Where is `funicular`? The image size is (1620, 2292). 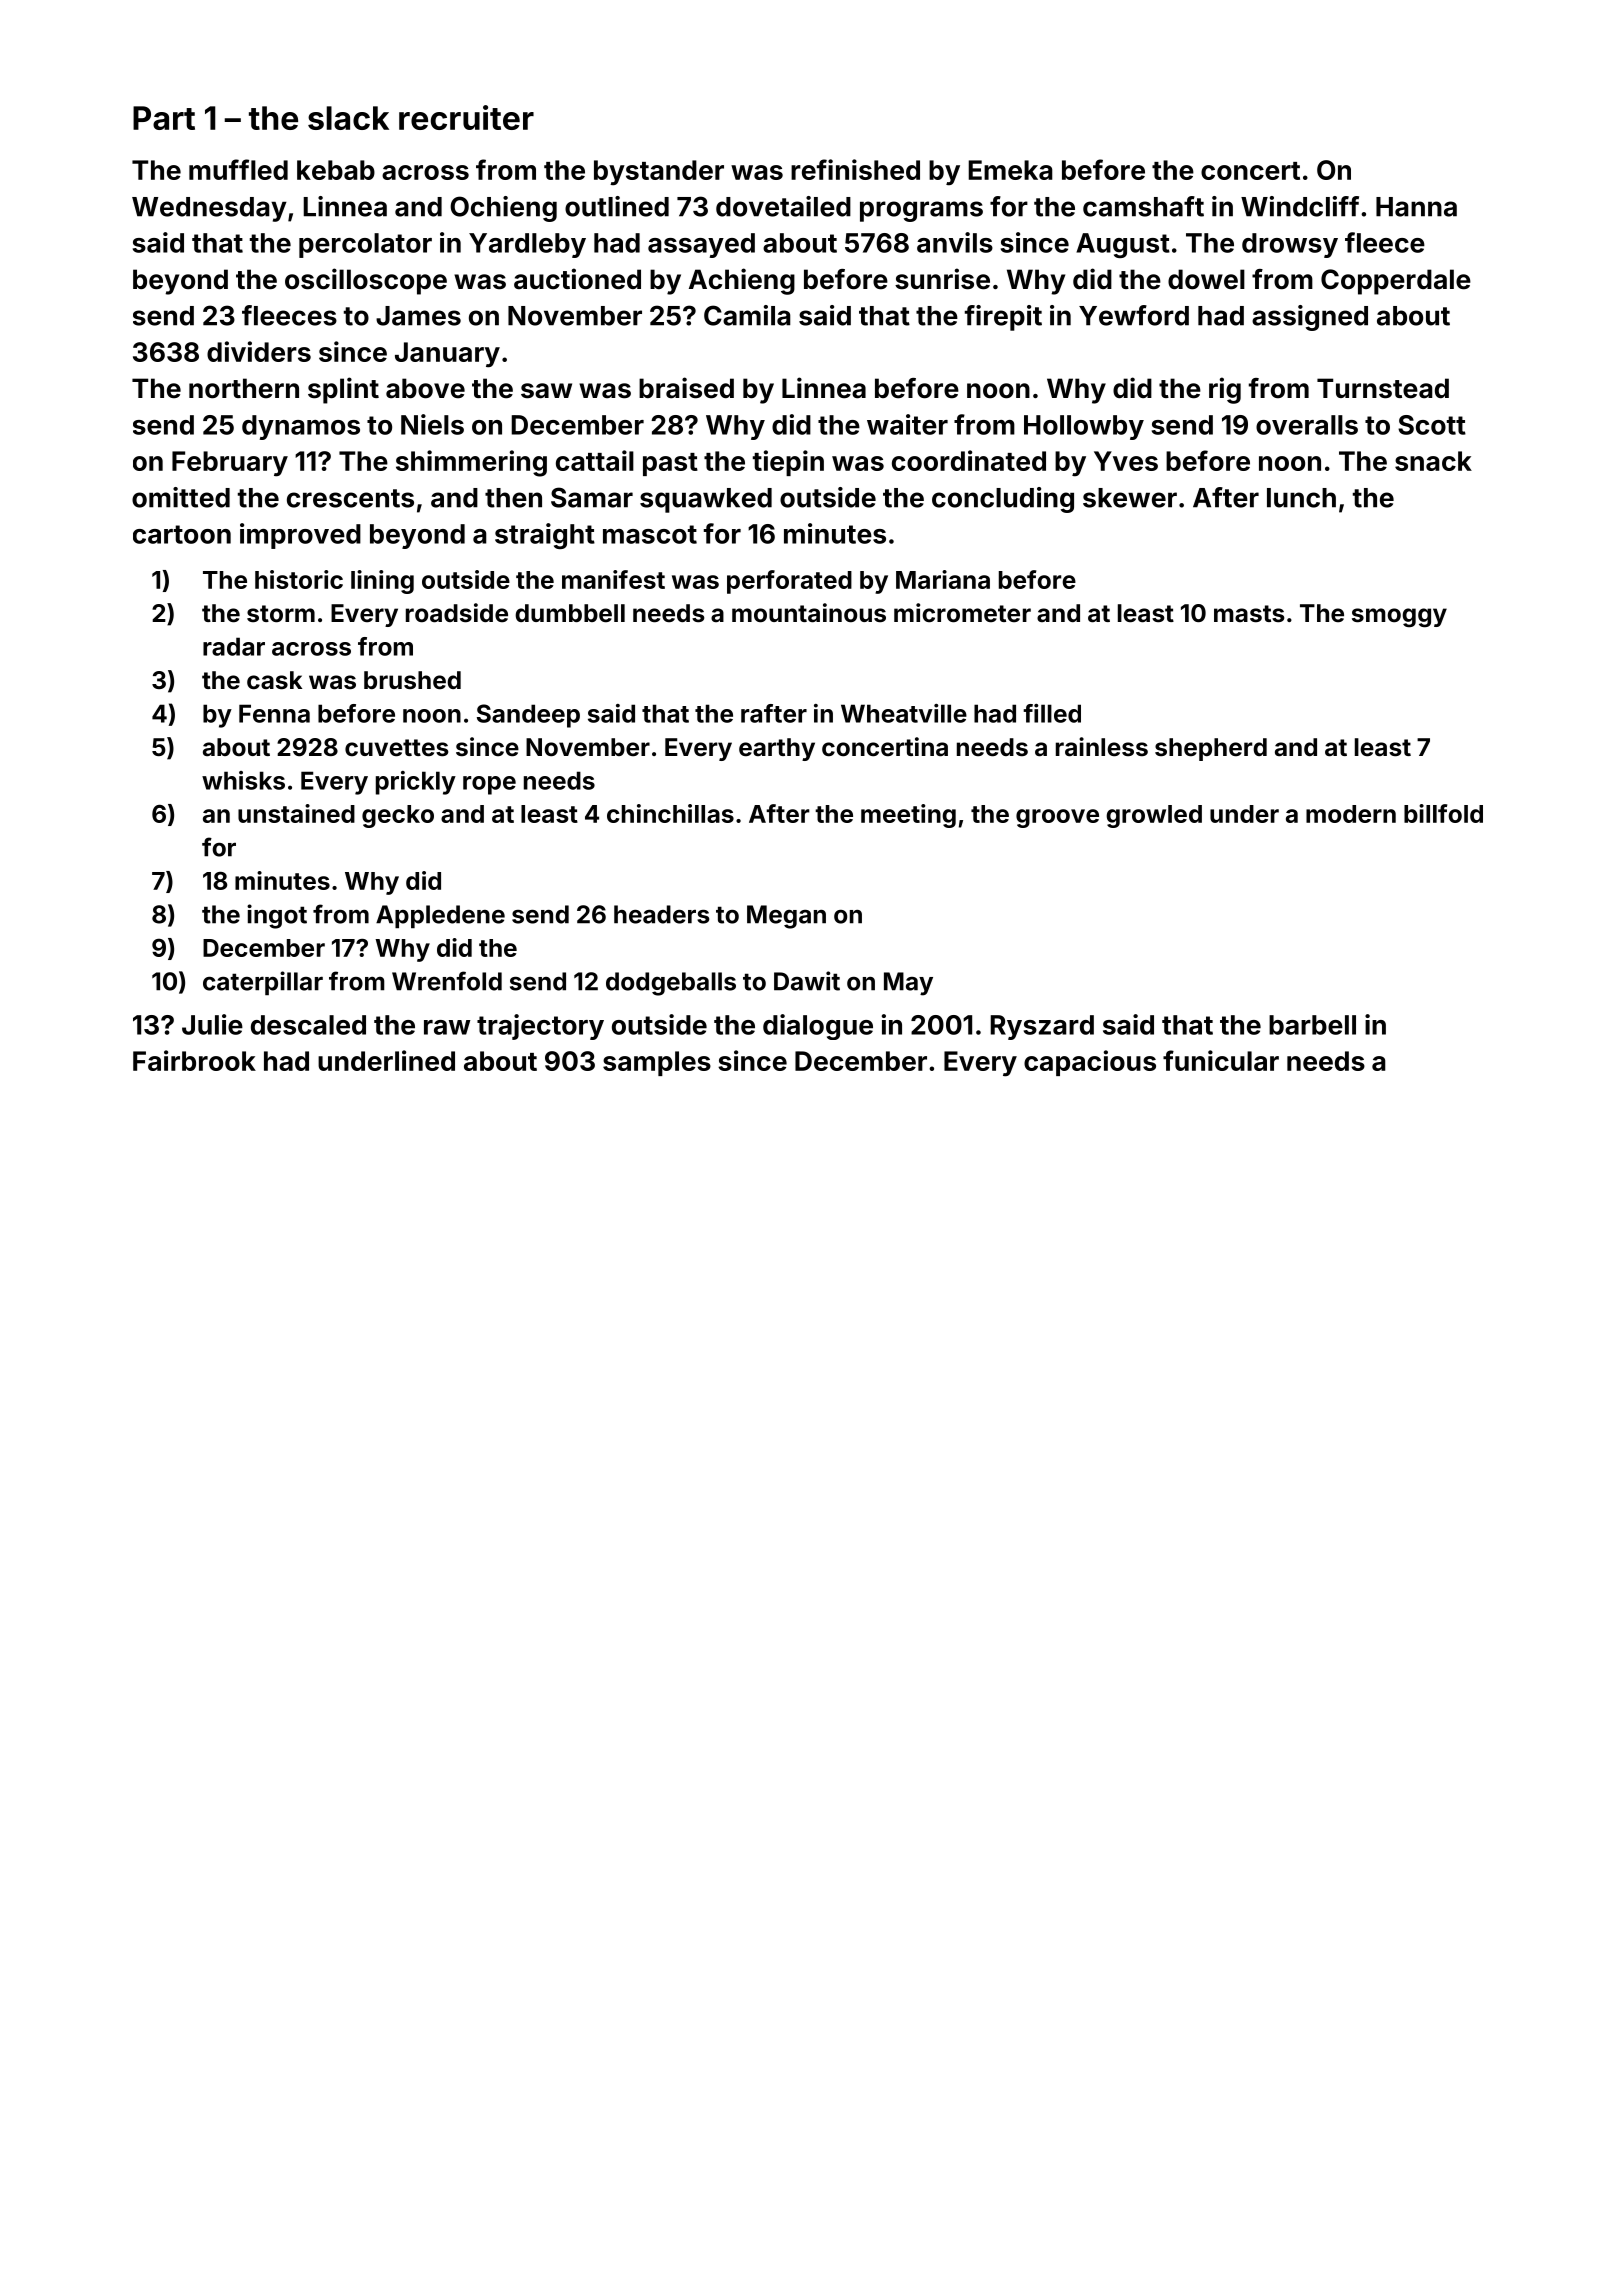 funicular is located at coordinates (1221, 1060).
